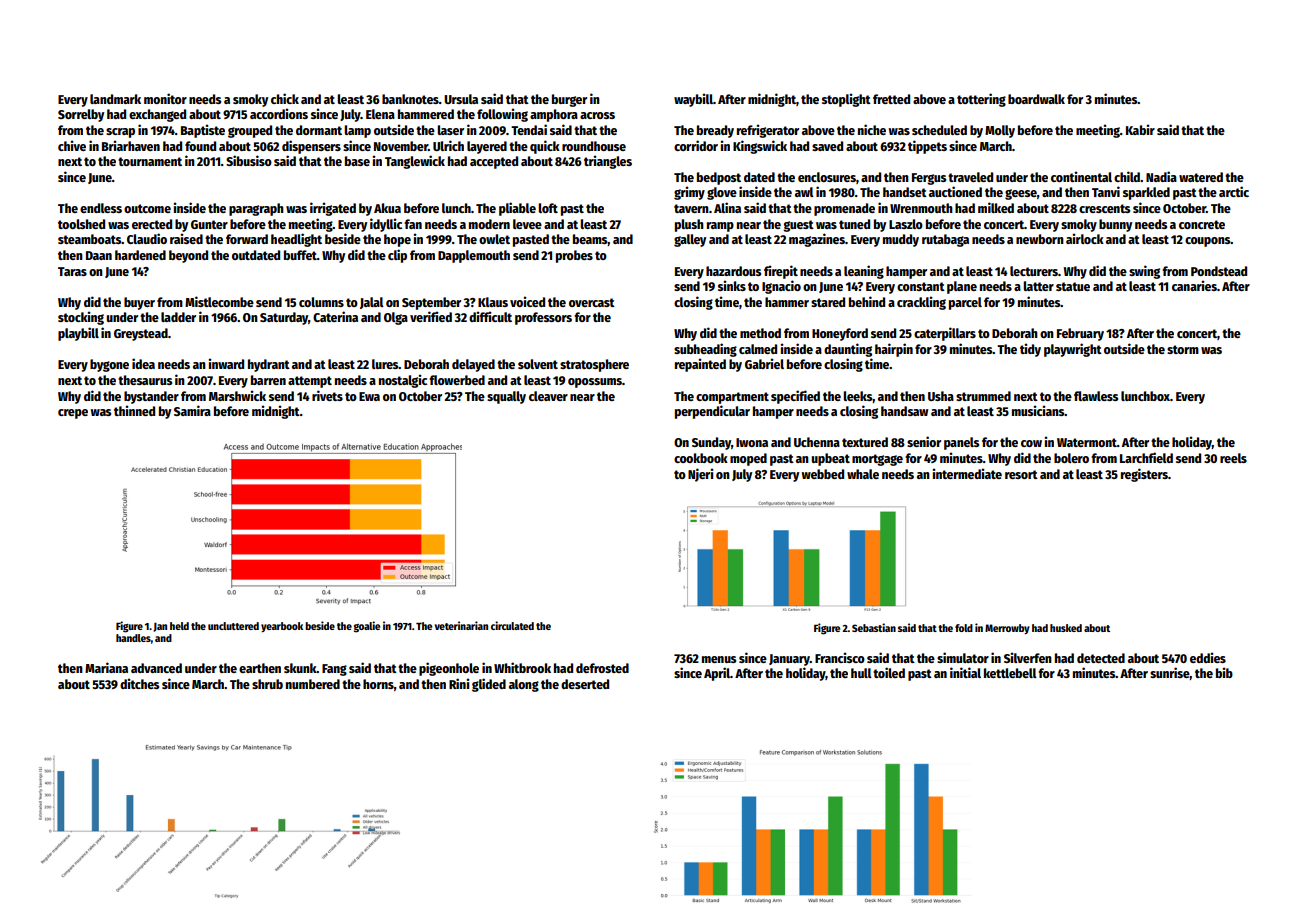 This screenshot has height=924, width=1308. What do you see at coordinates (848, 350) in the screenshot?
I see `daunting` at bounding box center [848, 350].
